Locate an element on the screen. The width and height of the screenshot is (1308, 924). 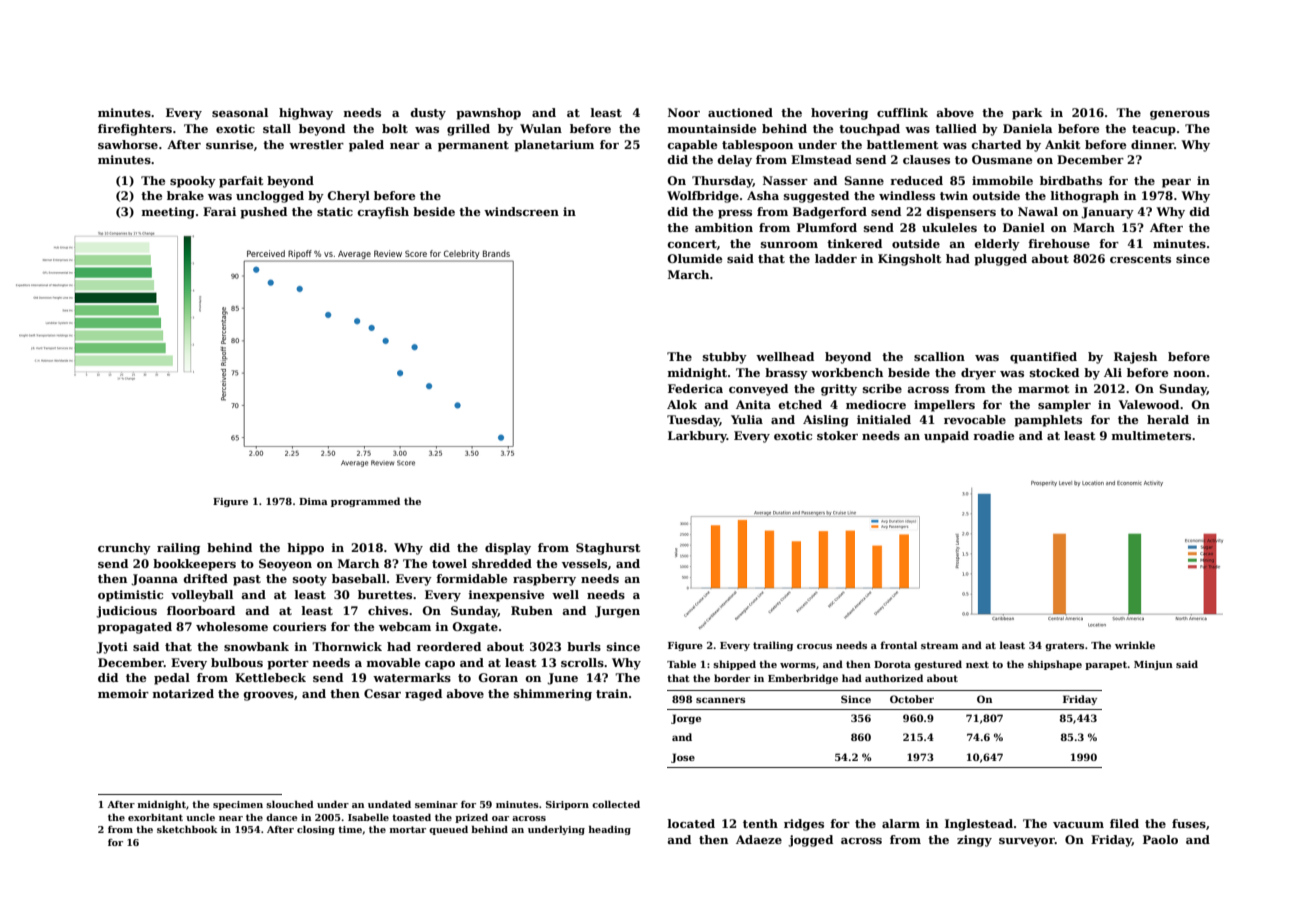
shimmering is located at coordinates (553, 695).
